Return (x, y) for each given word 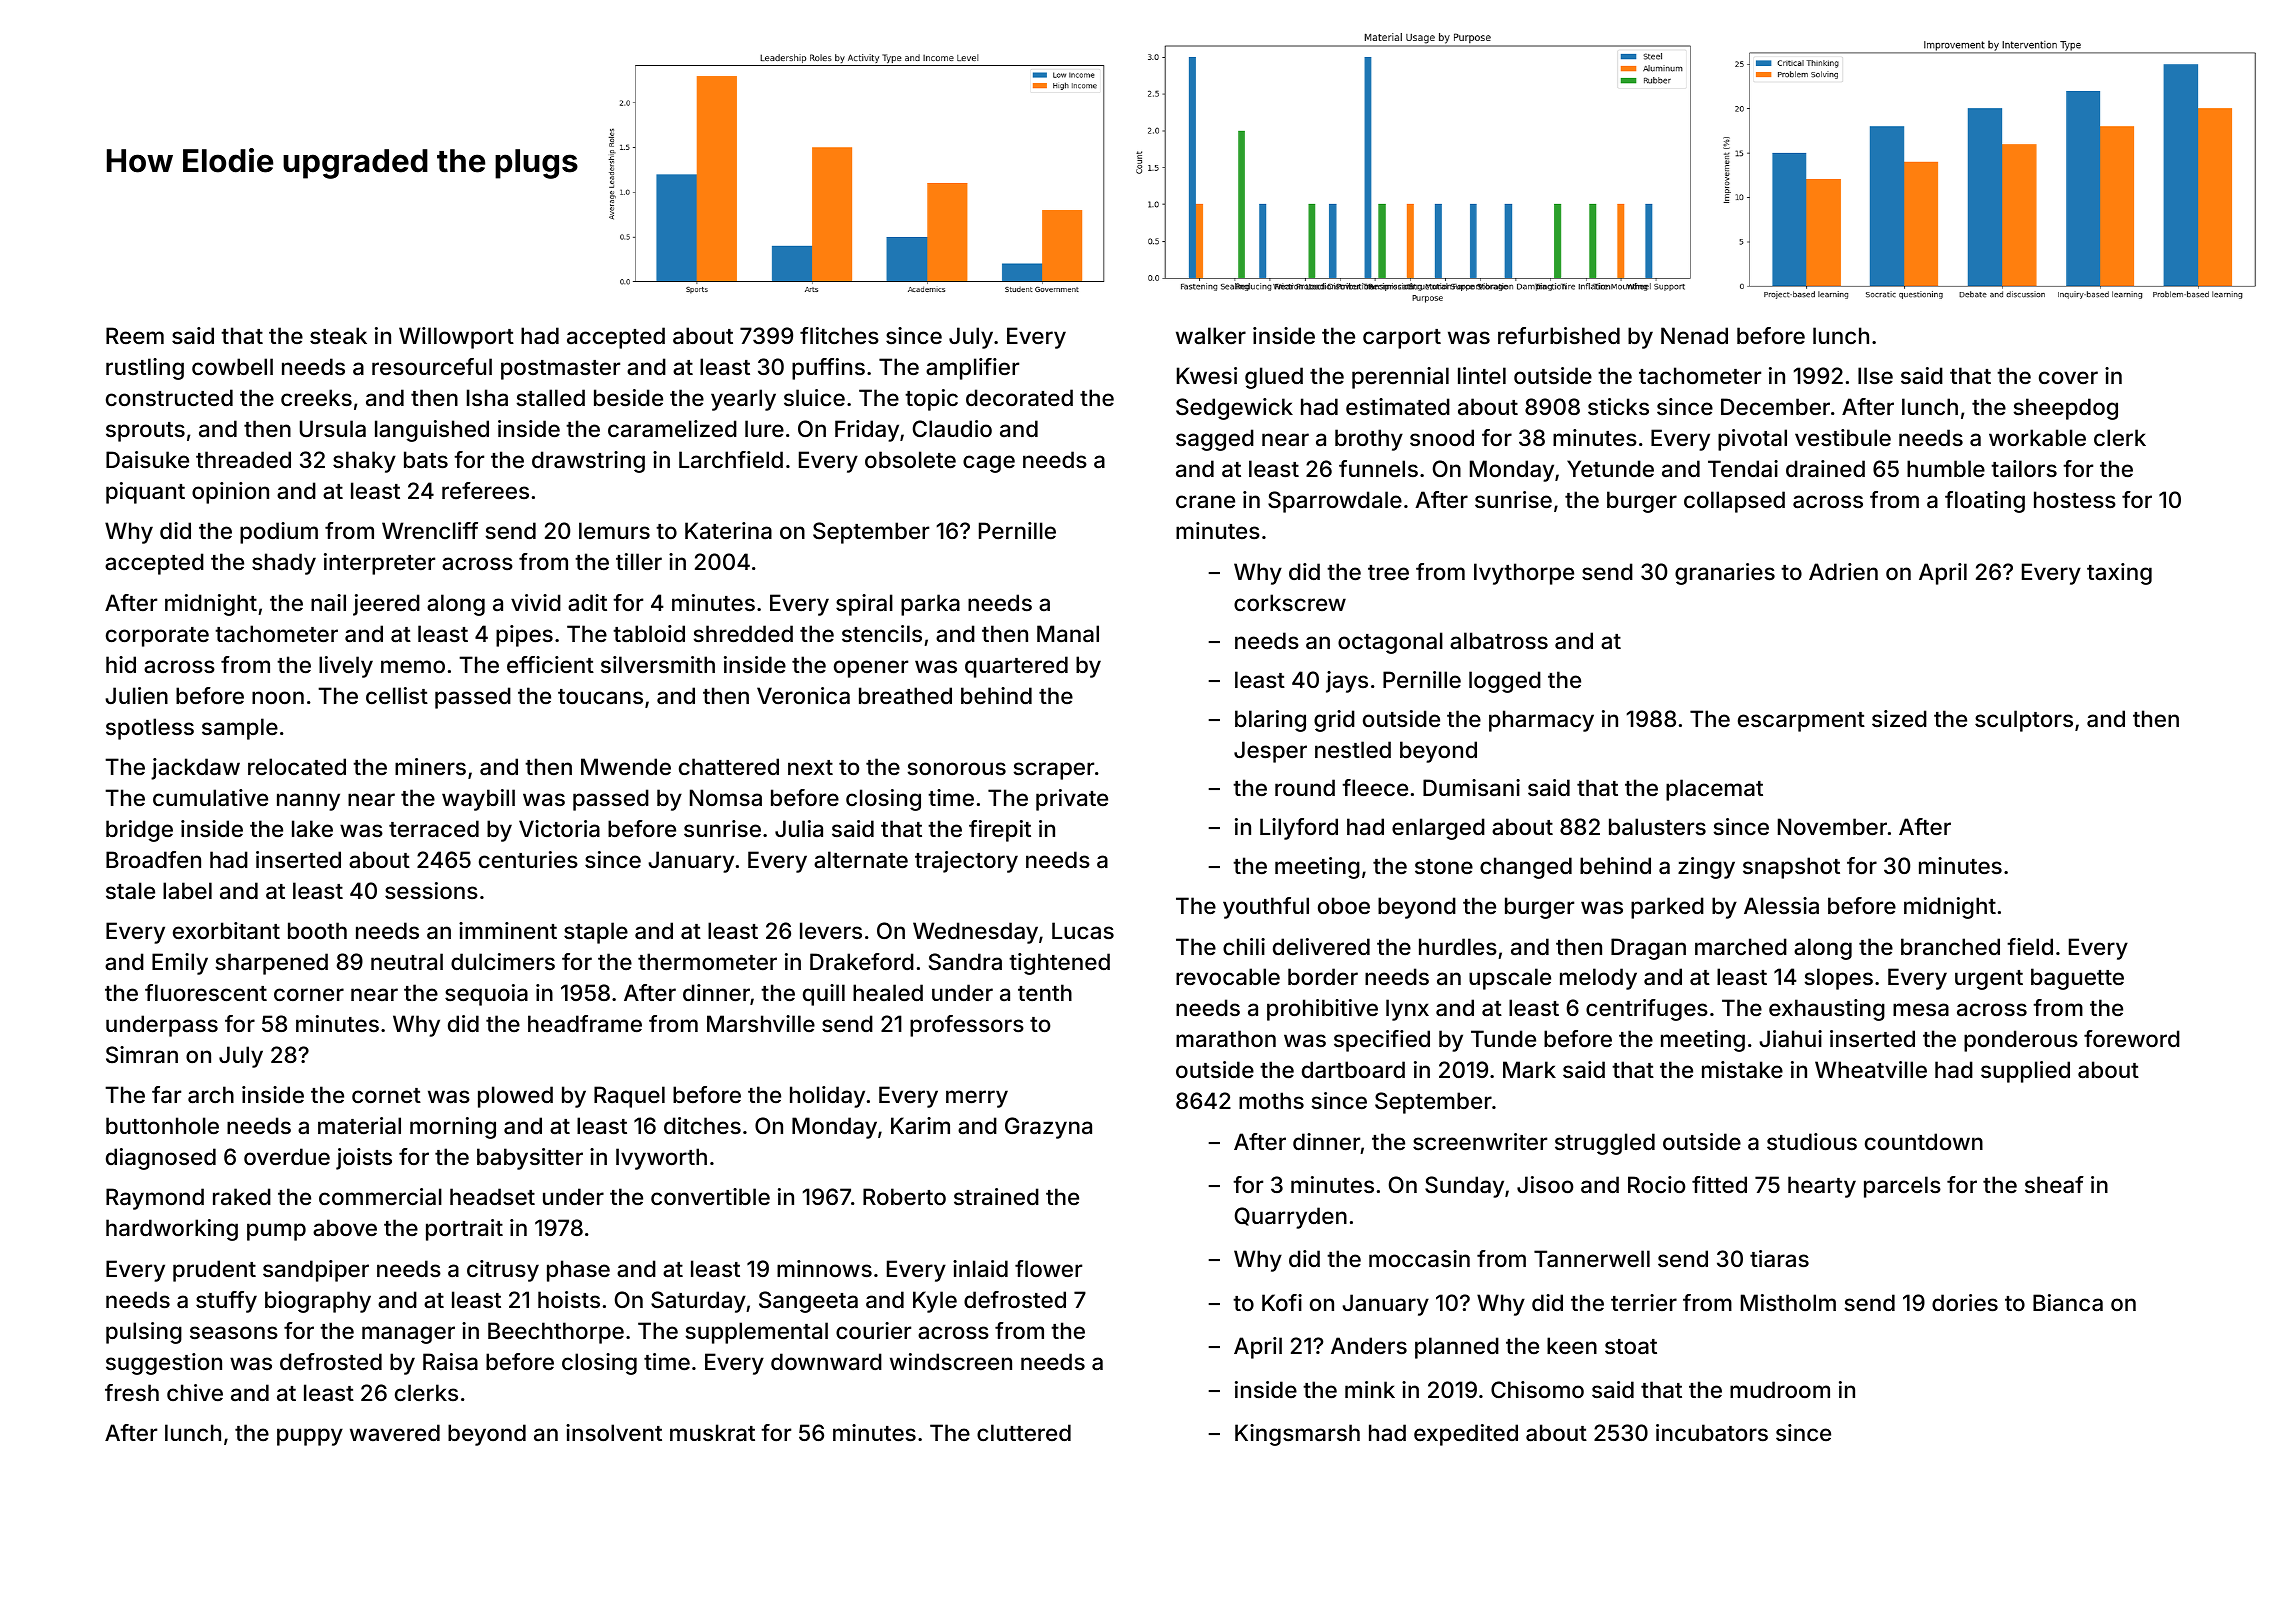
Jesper (1270, 752)
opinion (230, 493)
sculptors (2024, 721)
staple (596, 933)
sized (1899, 718)
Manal (1068, 634)
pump (276, 1232)
